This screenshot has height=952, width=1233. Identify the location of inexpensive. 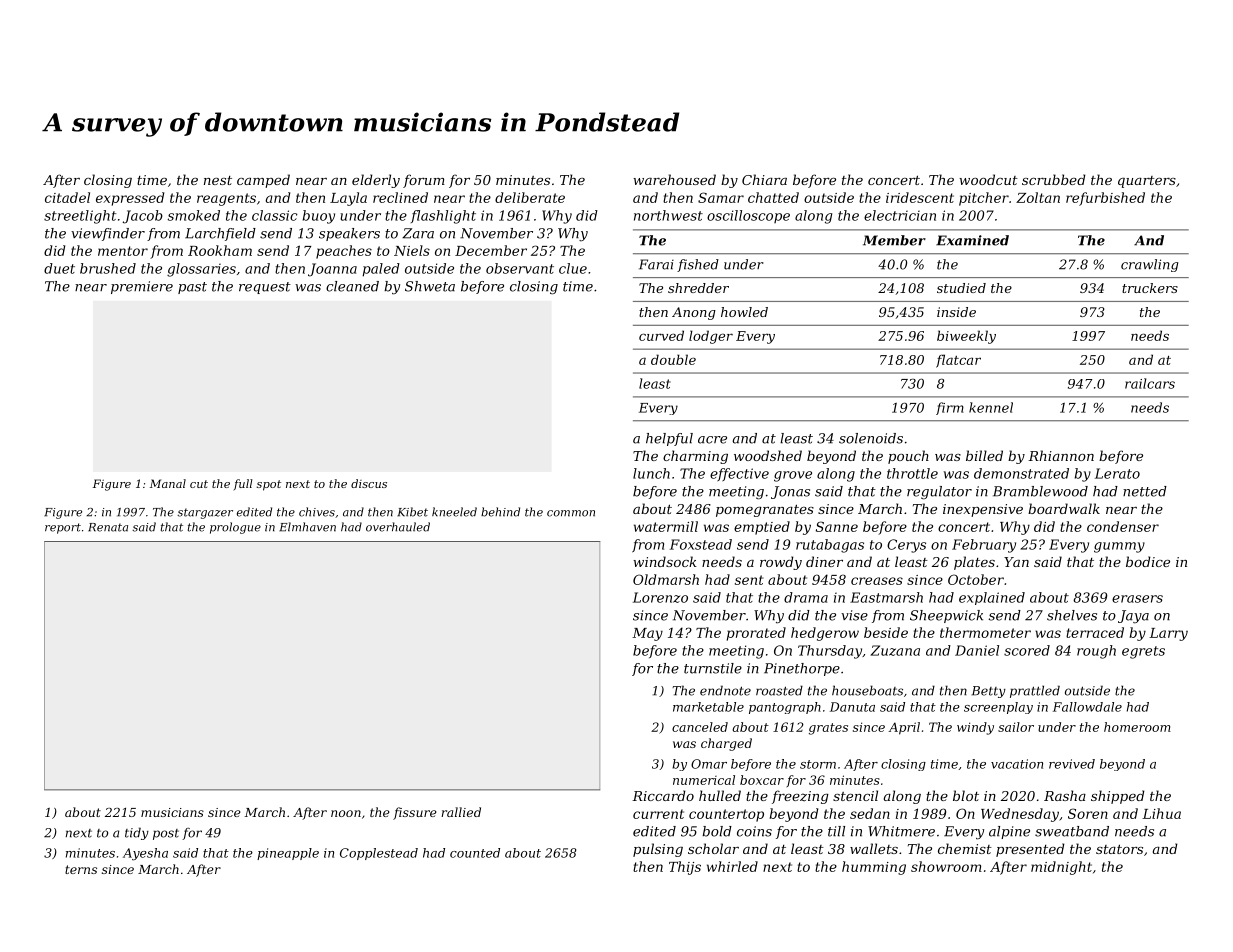
(983, 510).
